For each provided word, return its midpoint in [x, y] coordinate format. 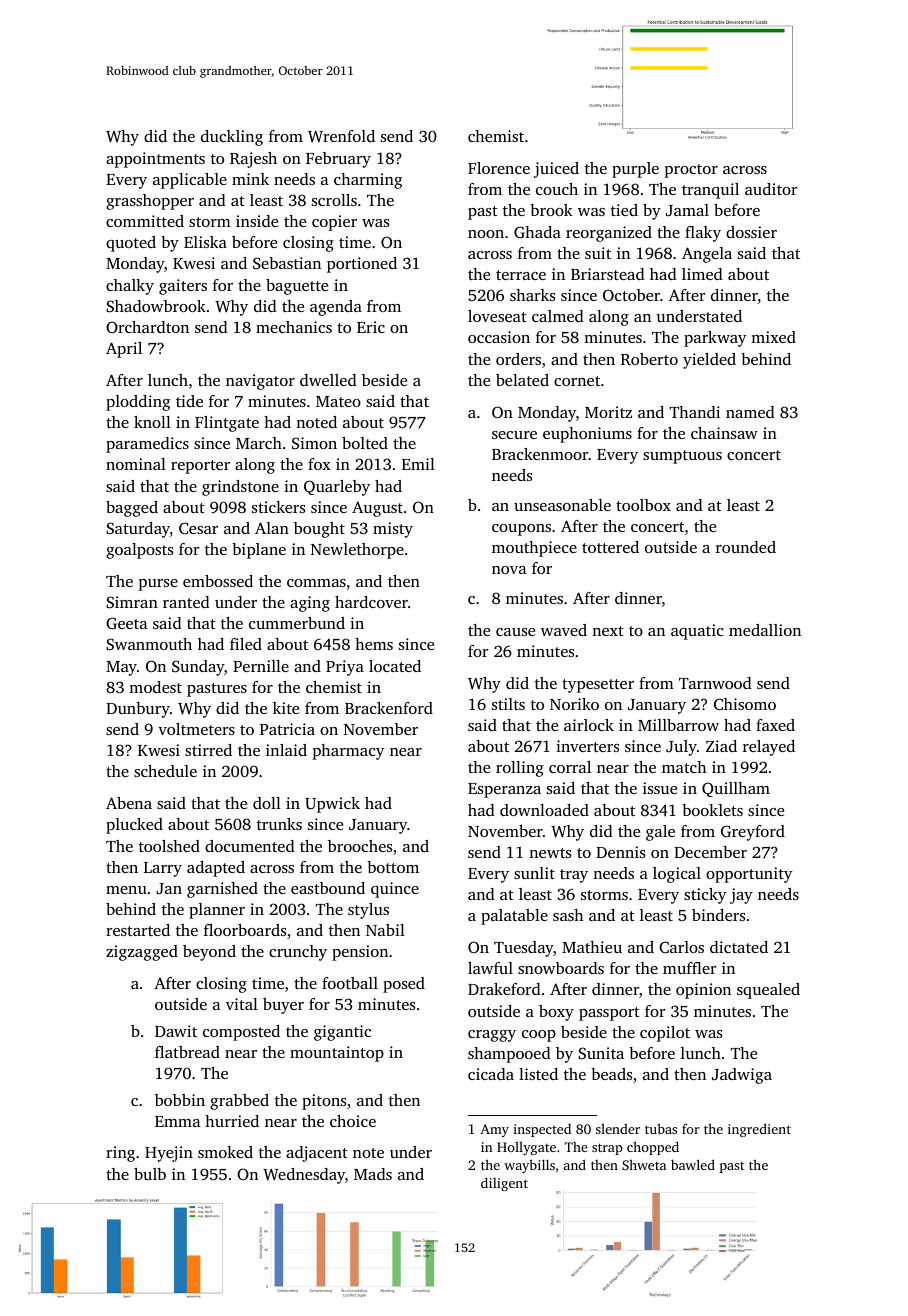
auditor [771, 189]
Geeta [127, 623]
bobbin [180, 1100]
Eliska [205, 242]
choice [353, 1121]
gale [660, 833]
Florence [499, 168]
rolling [520, 769]
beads [611, 1074]
